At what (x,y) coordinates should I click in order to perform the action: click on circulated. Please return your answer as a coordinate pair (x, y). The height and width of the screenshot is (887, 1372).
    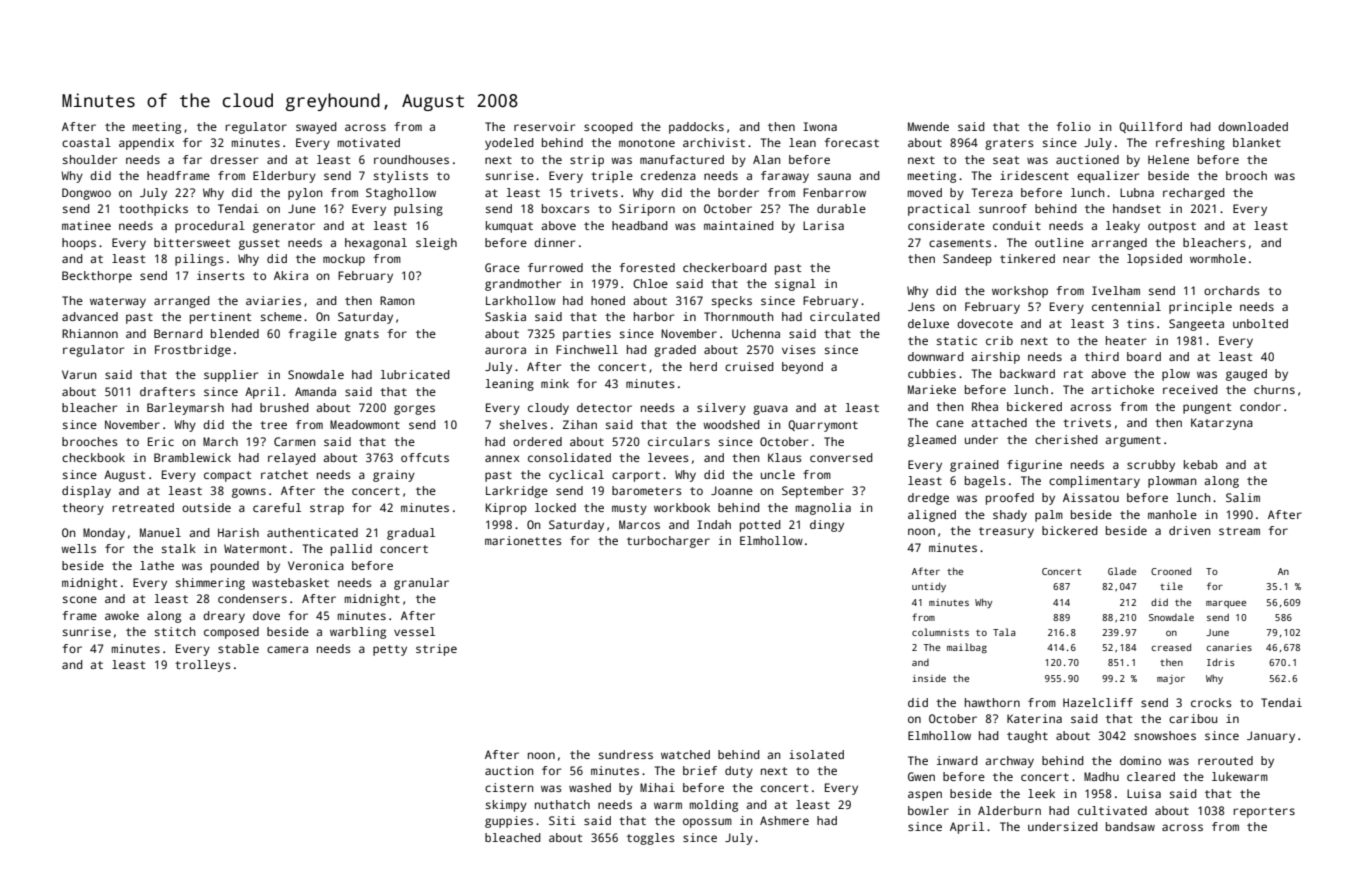
    Looking at the image, I should click on (845, 316).
